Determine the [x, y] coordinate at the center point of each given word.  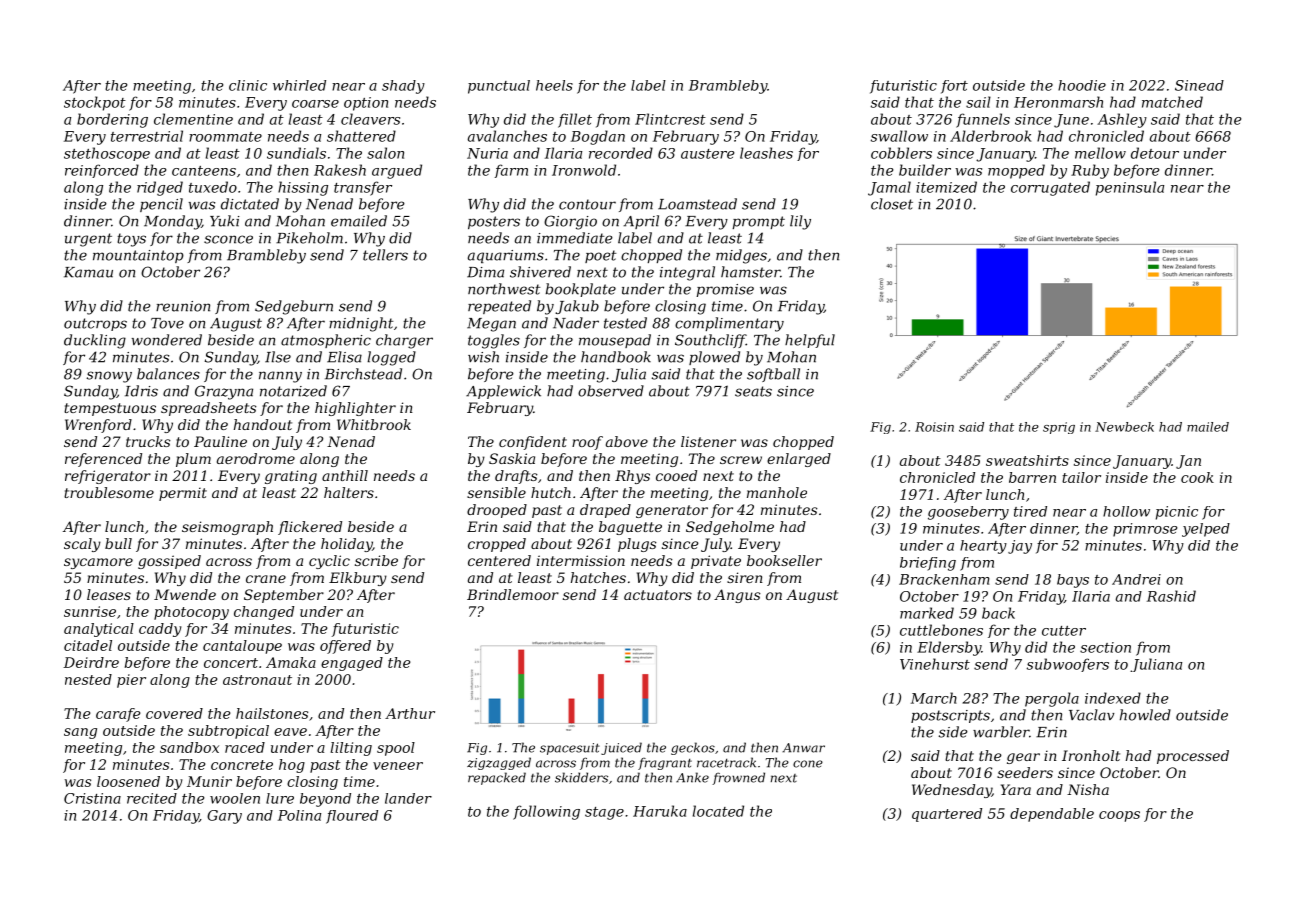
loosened [128, 781]
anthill [345, 475]
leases [109, 594]
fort [954, 87]
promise [725, 290]
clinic [248, 85]
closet [892, 204]
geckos [693, 748]
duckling [95, 341]
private [716, 562]
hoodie [1082, 85]
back [998, 613]
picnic [1177, 513]
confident [533, 443]
